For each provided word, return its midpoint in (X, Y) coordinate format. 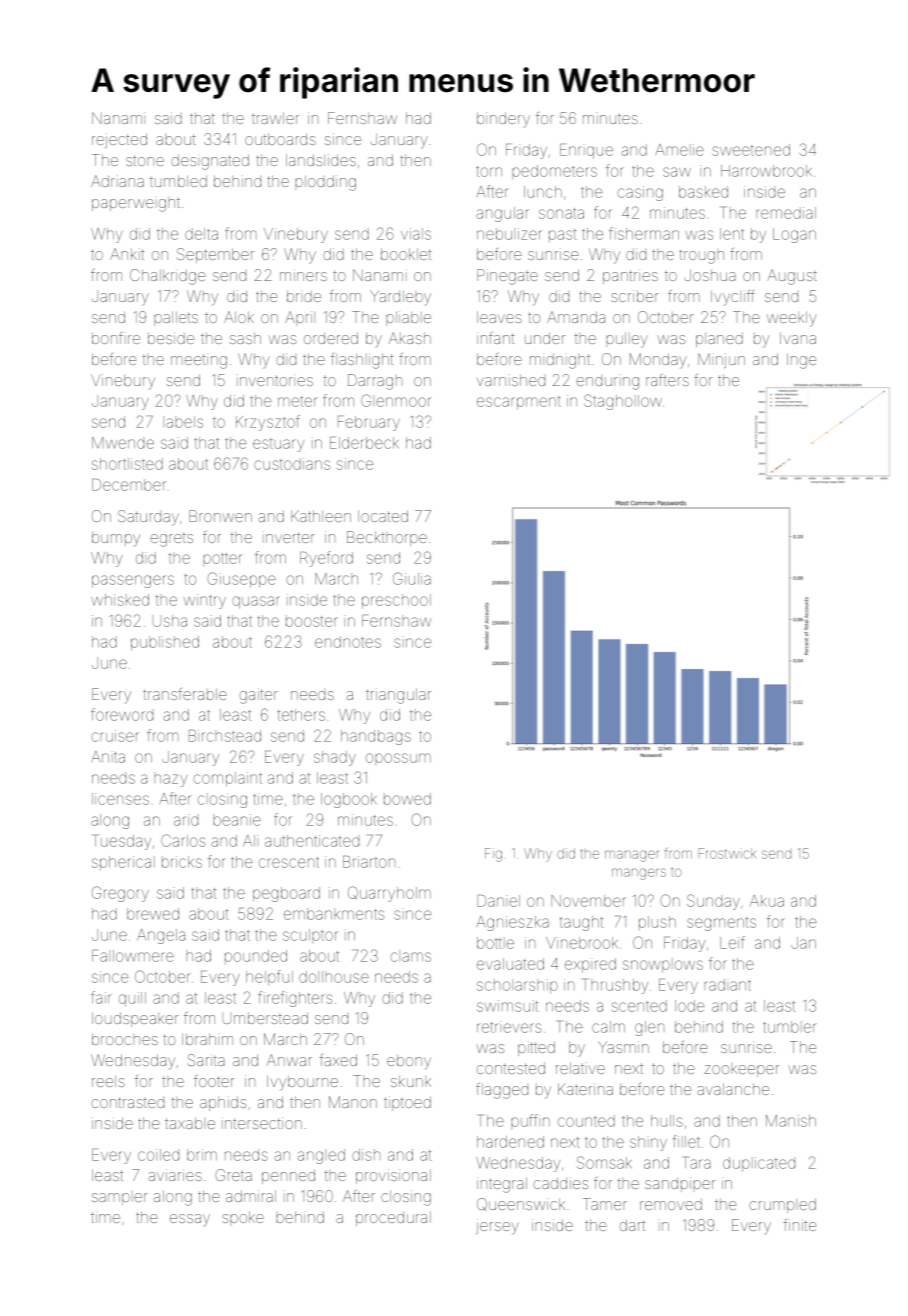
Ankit (127, 254)
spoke (243, 1218)
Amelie (679, 150)
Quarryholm (389, 894)
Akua (767, 901)
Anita (108, 757)
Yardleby (400, 298)
